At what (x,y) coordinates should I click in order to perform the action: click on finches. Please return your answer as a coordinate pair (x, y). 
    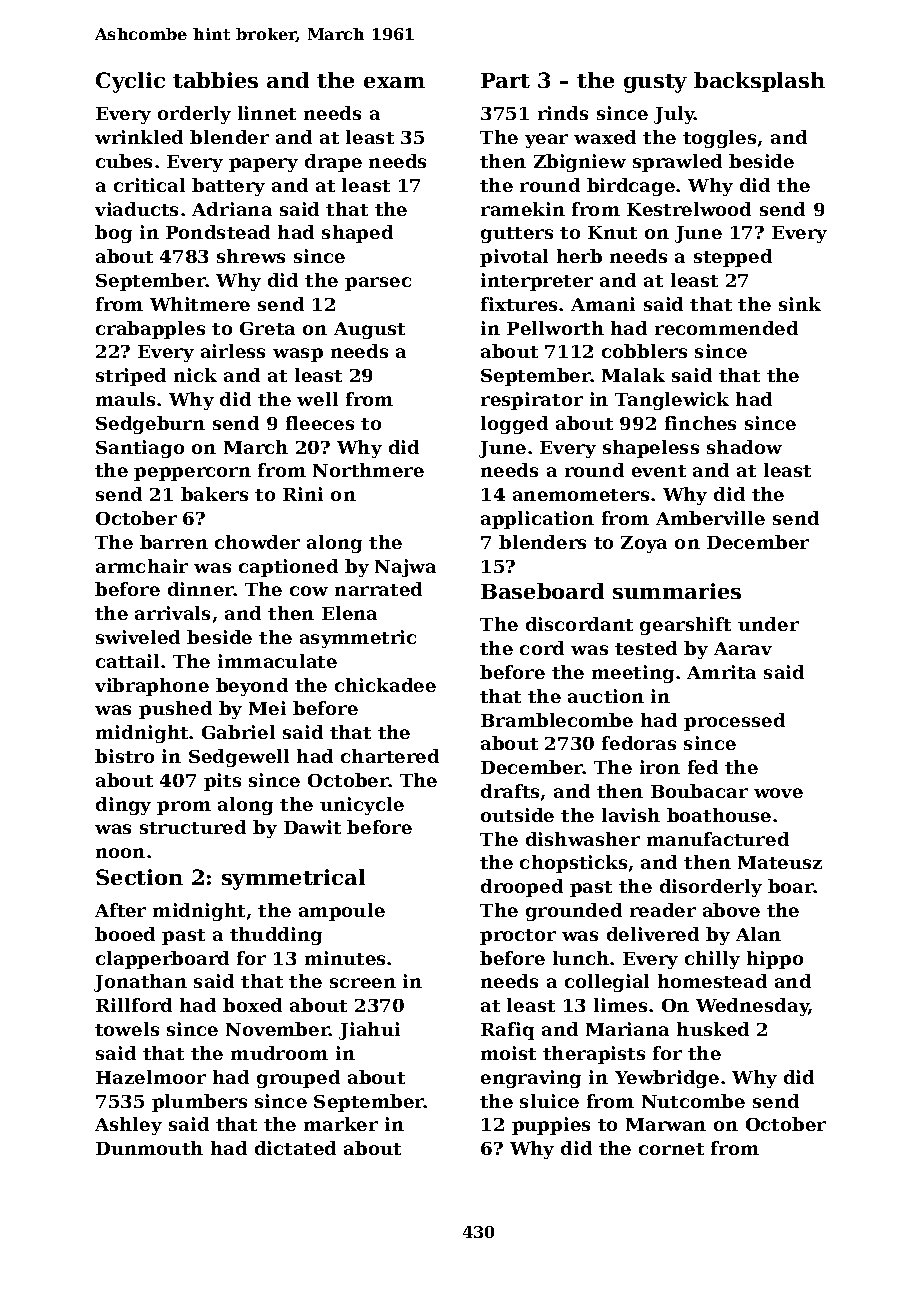
    Looking at the image, I should click on (700, 423).
